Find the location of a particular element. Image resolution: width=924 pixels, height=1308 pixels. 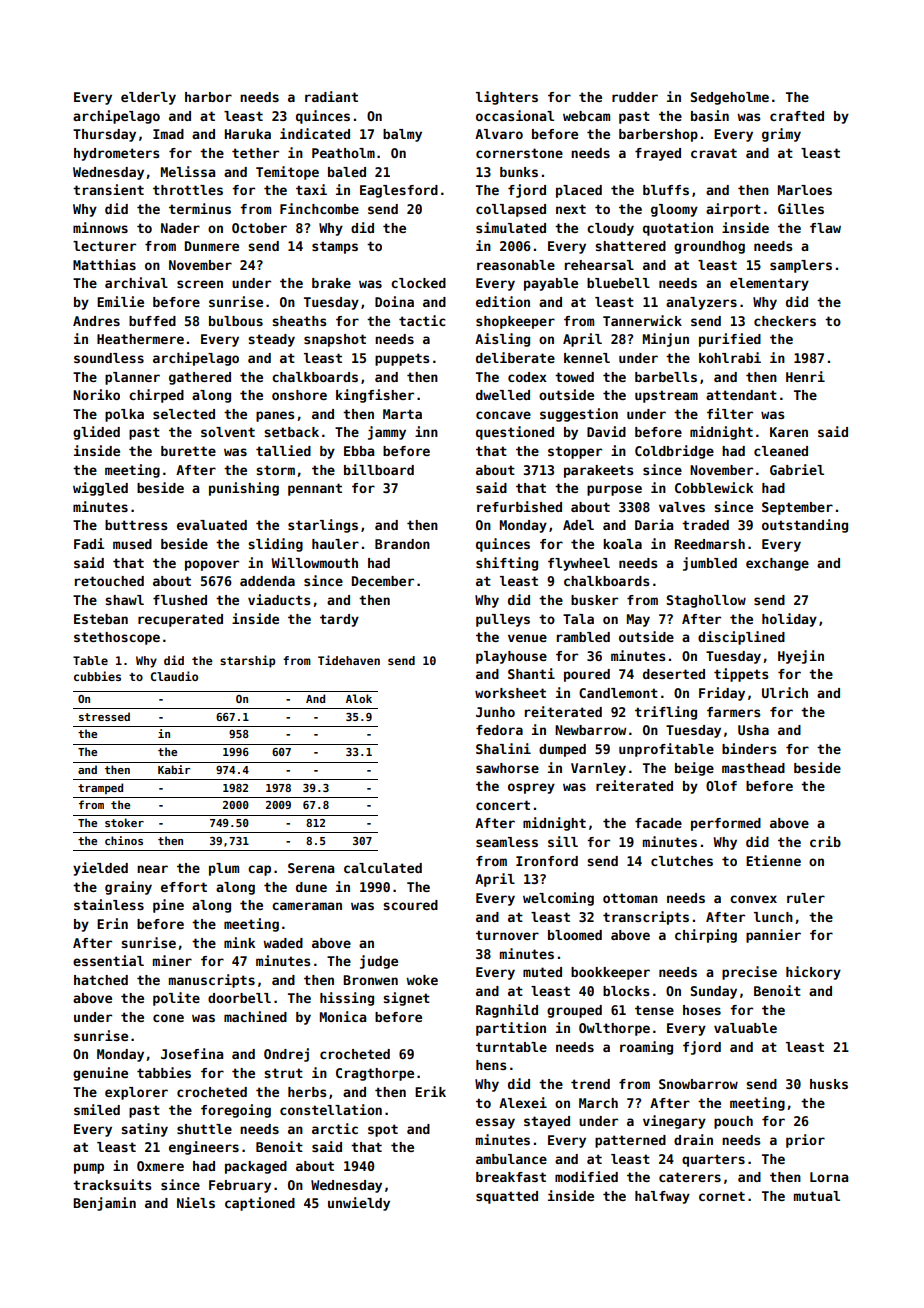

lighters is located at coordinates (507, 98).
